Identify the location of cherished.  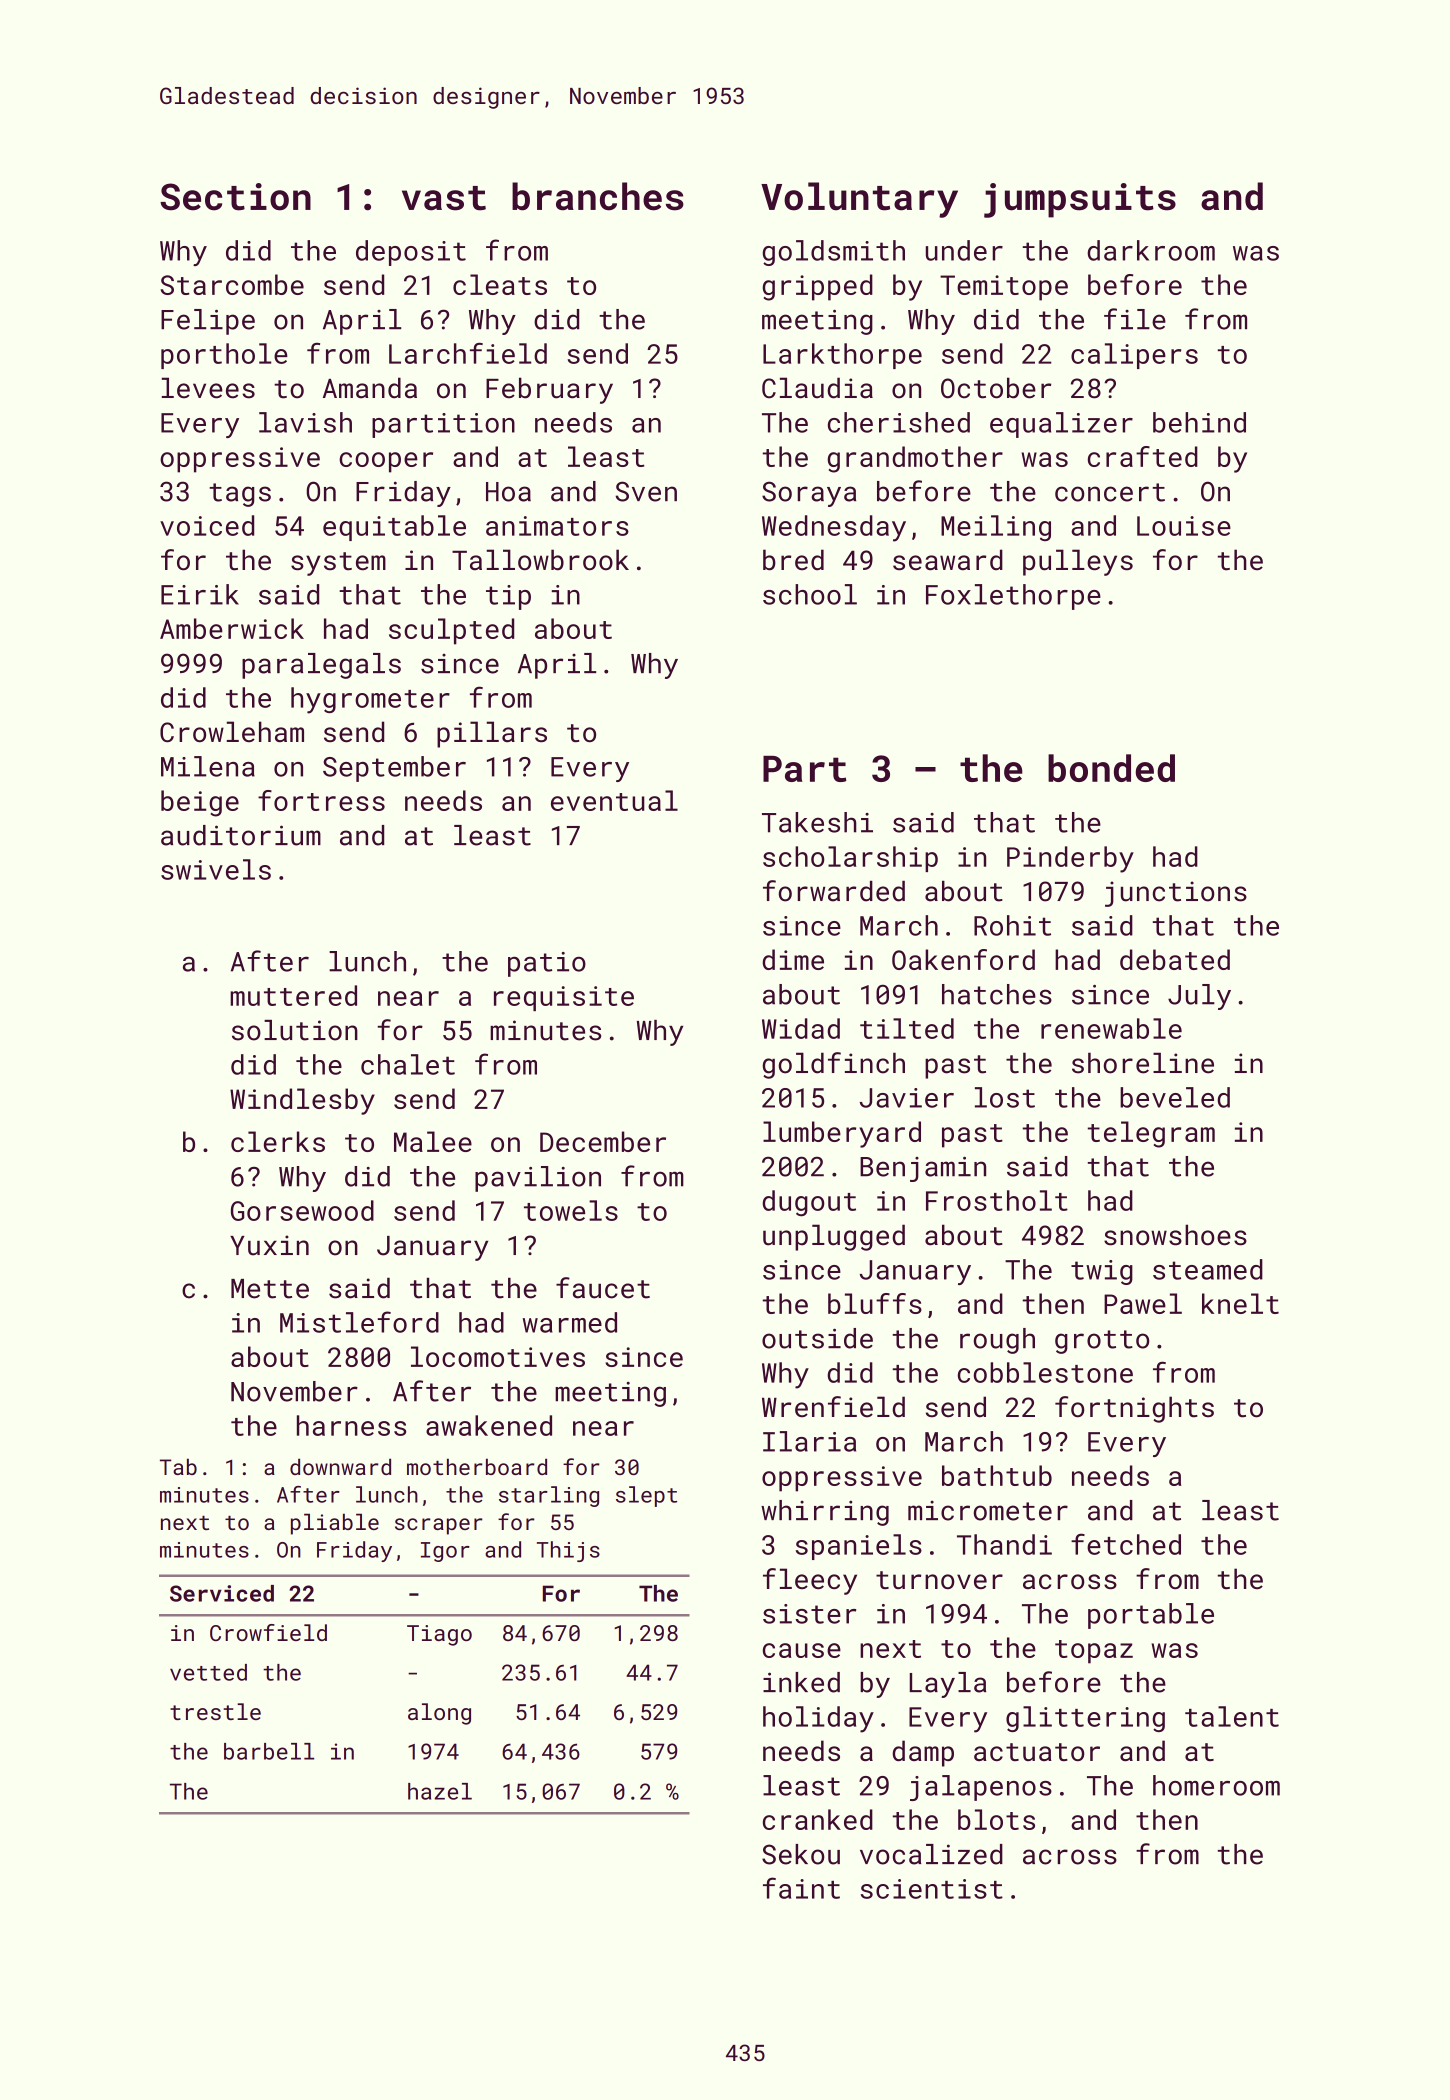
(899, 422).
